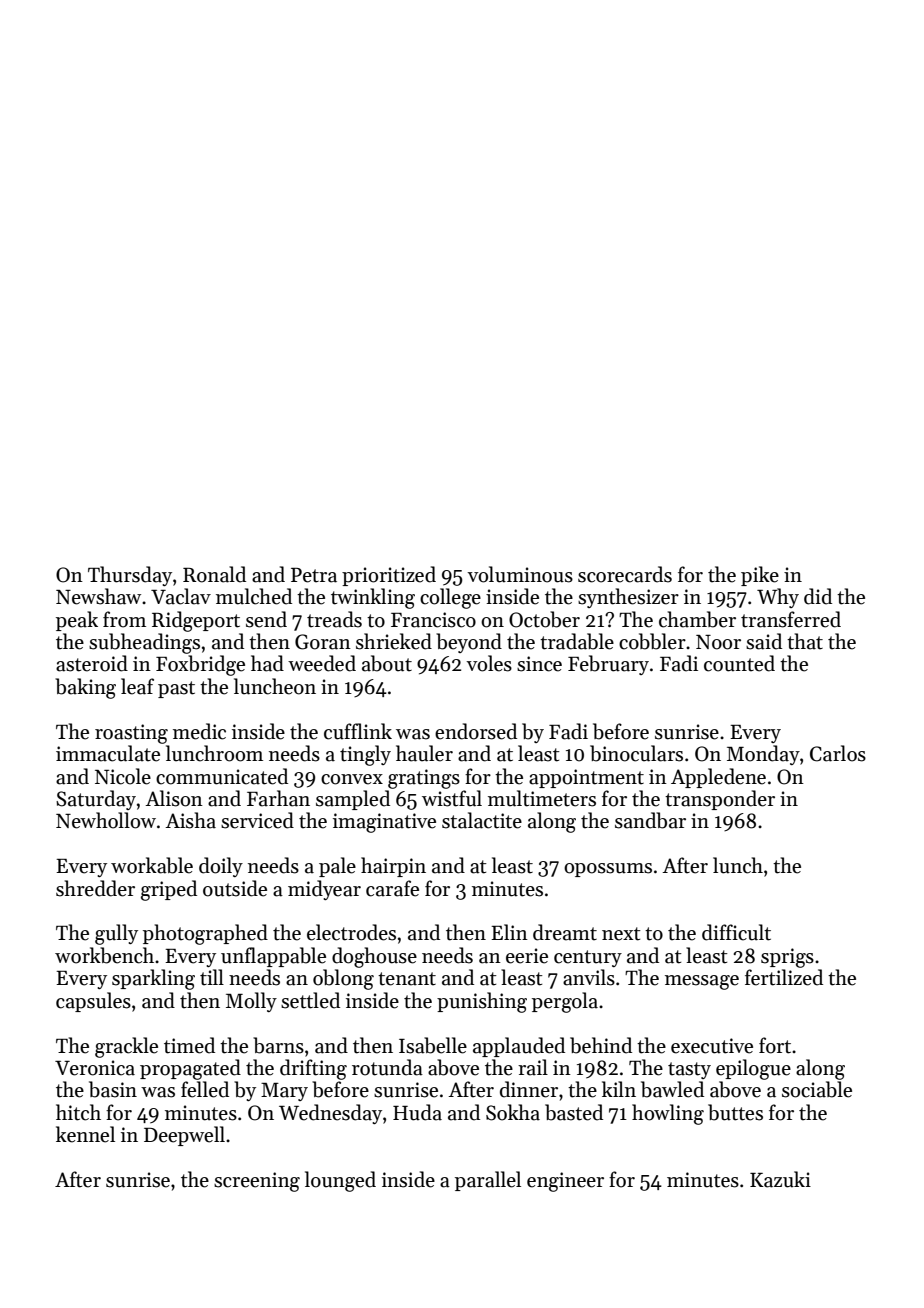  I want to click on Alison, so click(174, 798).
